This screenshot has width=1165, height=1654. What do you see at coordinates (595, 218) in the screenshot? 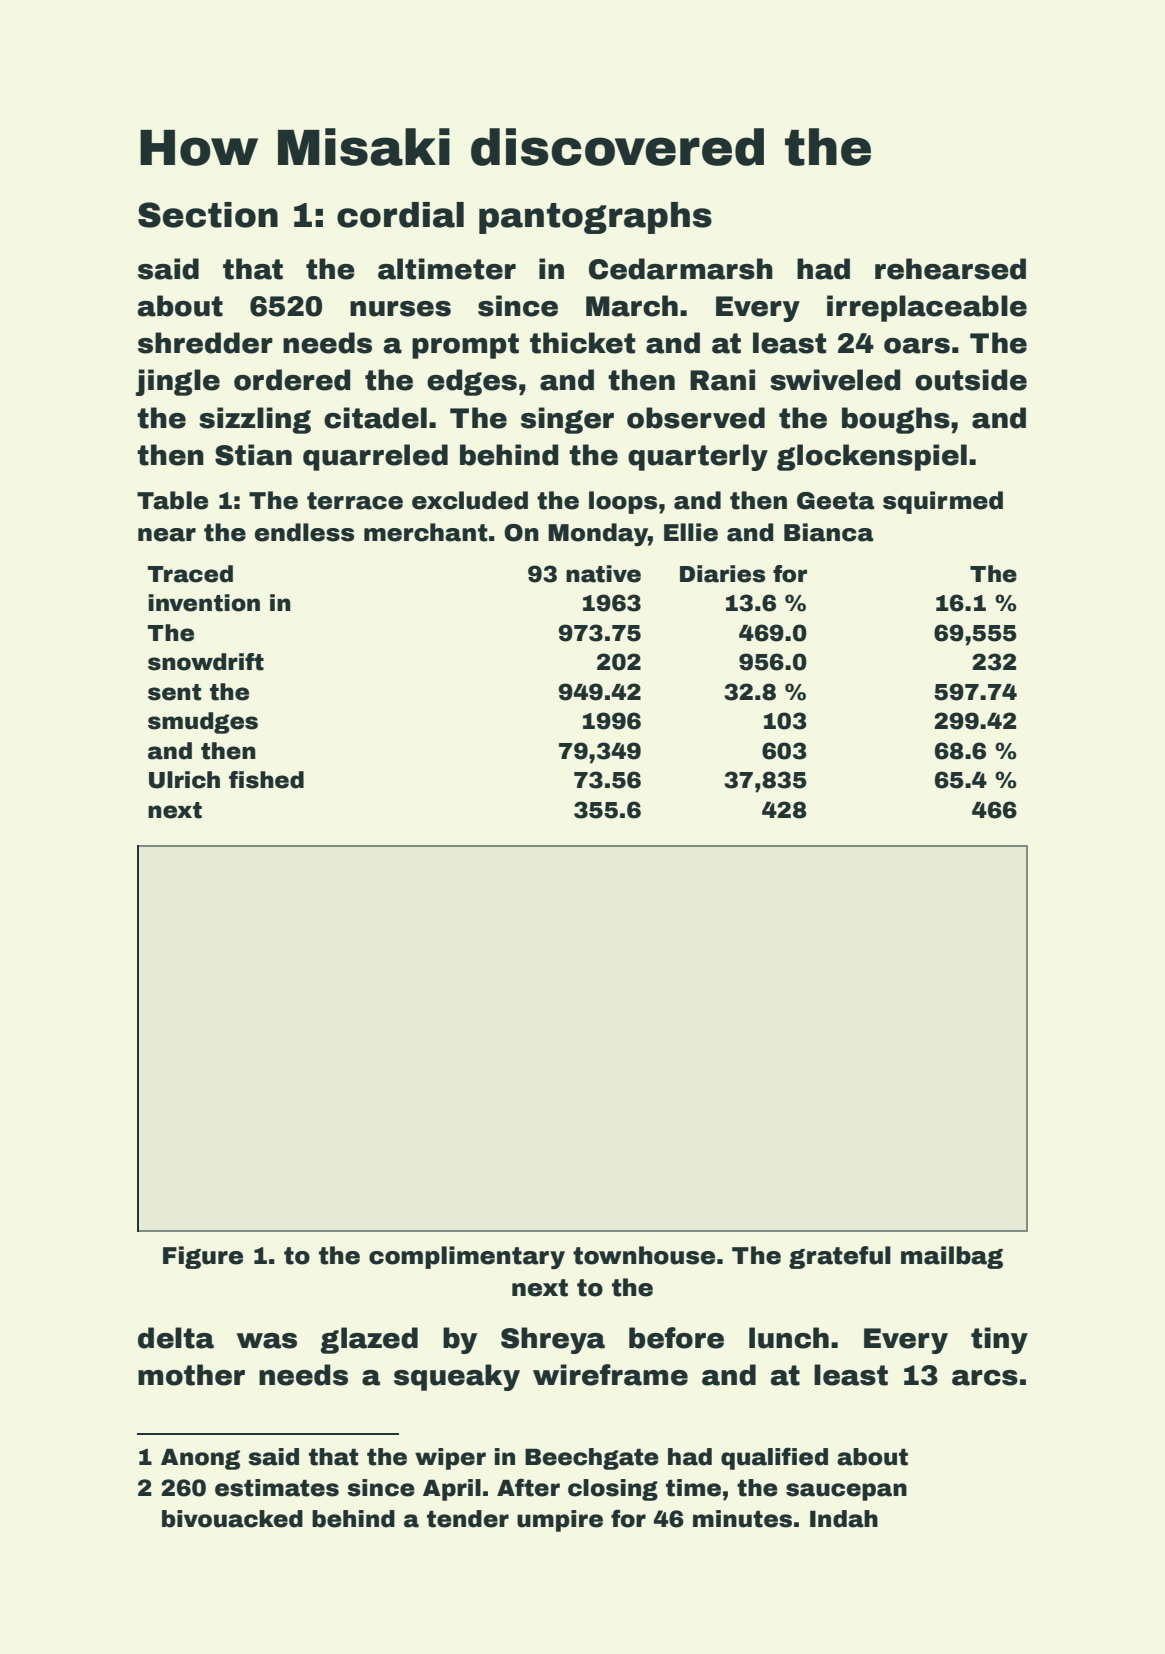
I see `pantographs` at bounding box center [595, 218].
